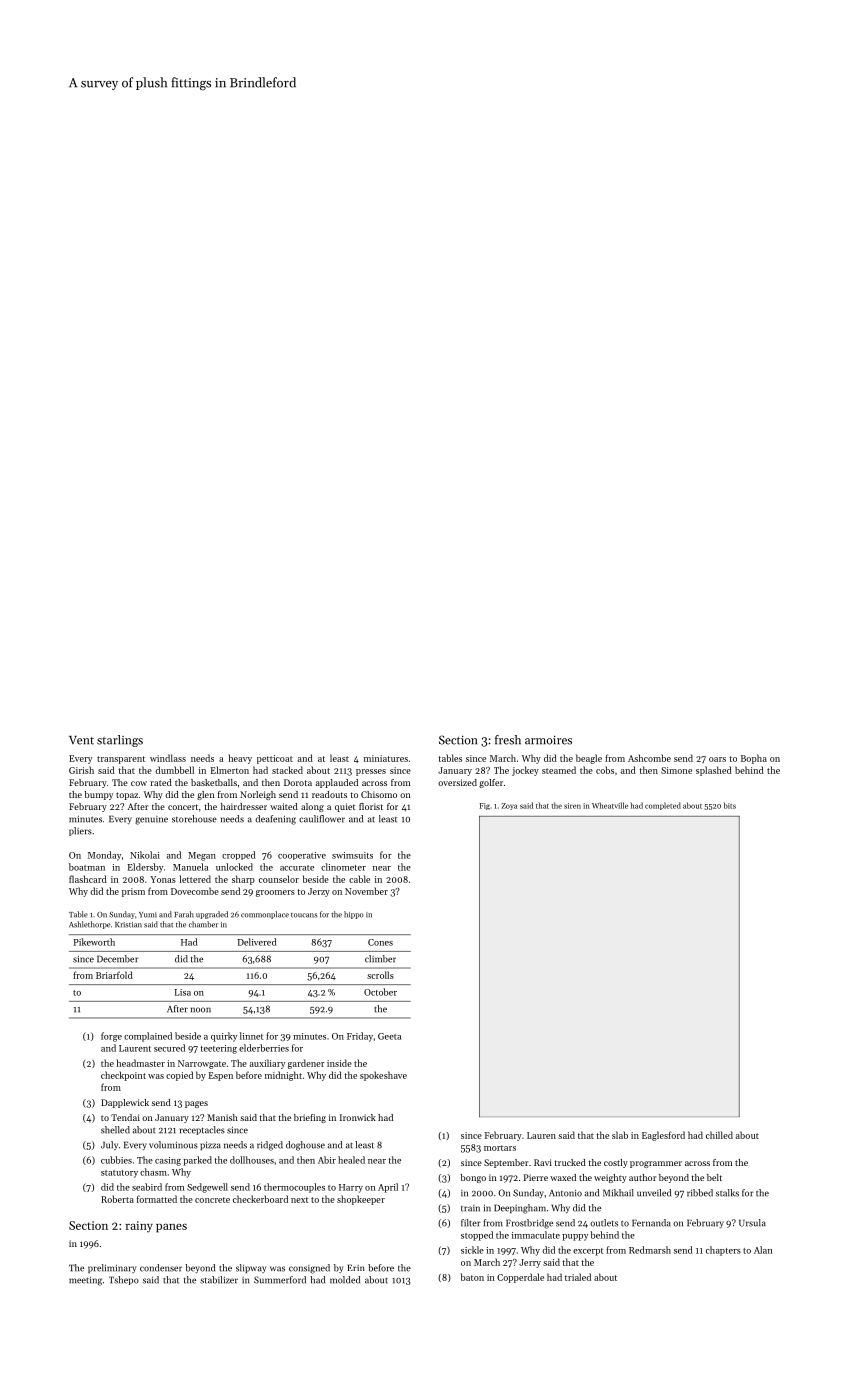 This screenshot has width=849, height=1400. What do you see at coordinates (81, 740) in the screenshot?
I see `Vent` at bounding box center [81, 740].
